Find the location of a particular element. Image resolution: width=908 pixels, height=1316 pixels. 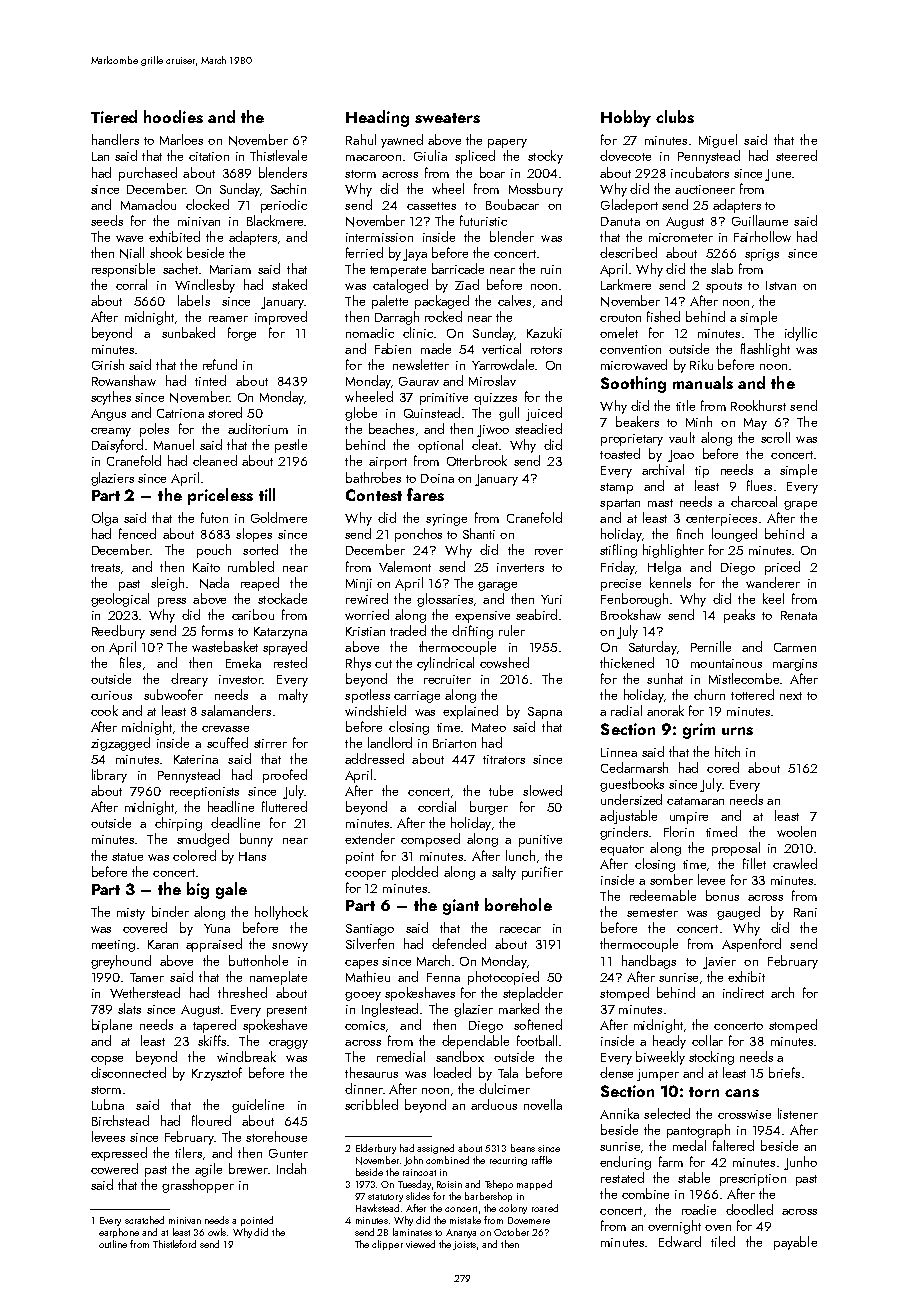

Jaya is located at coordinates (415, 255).
